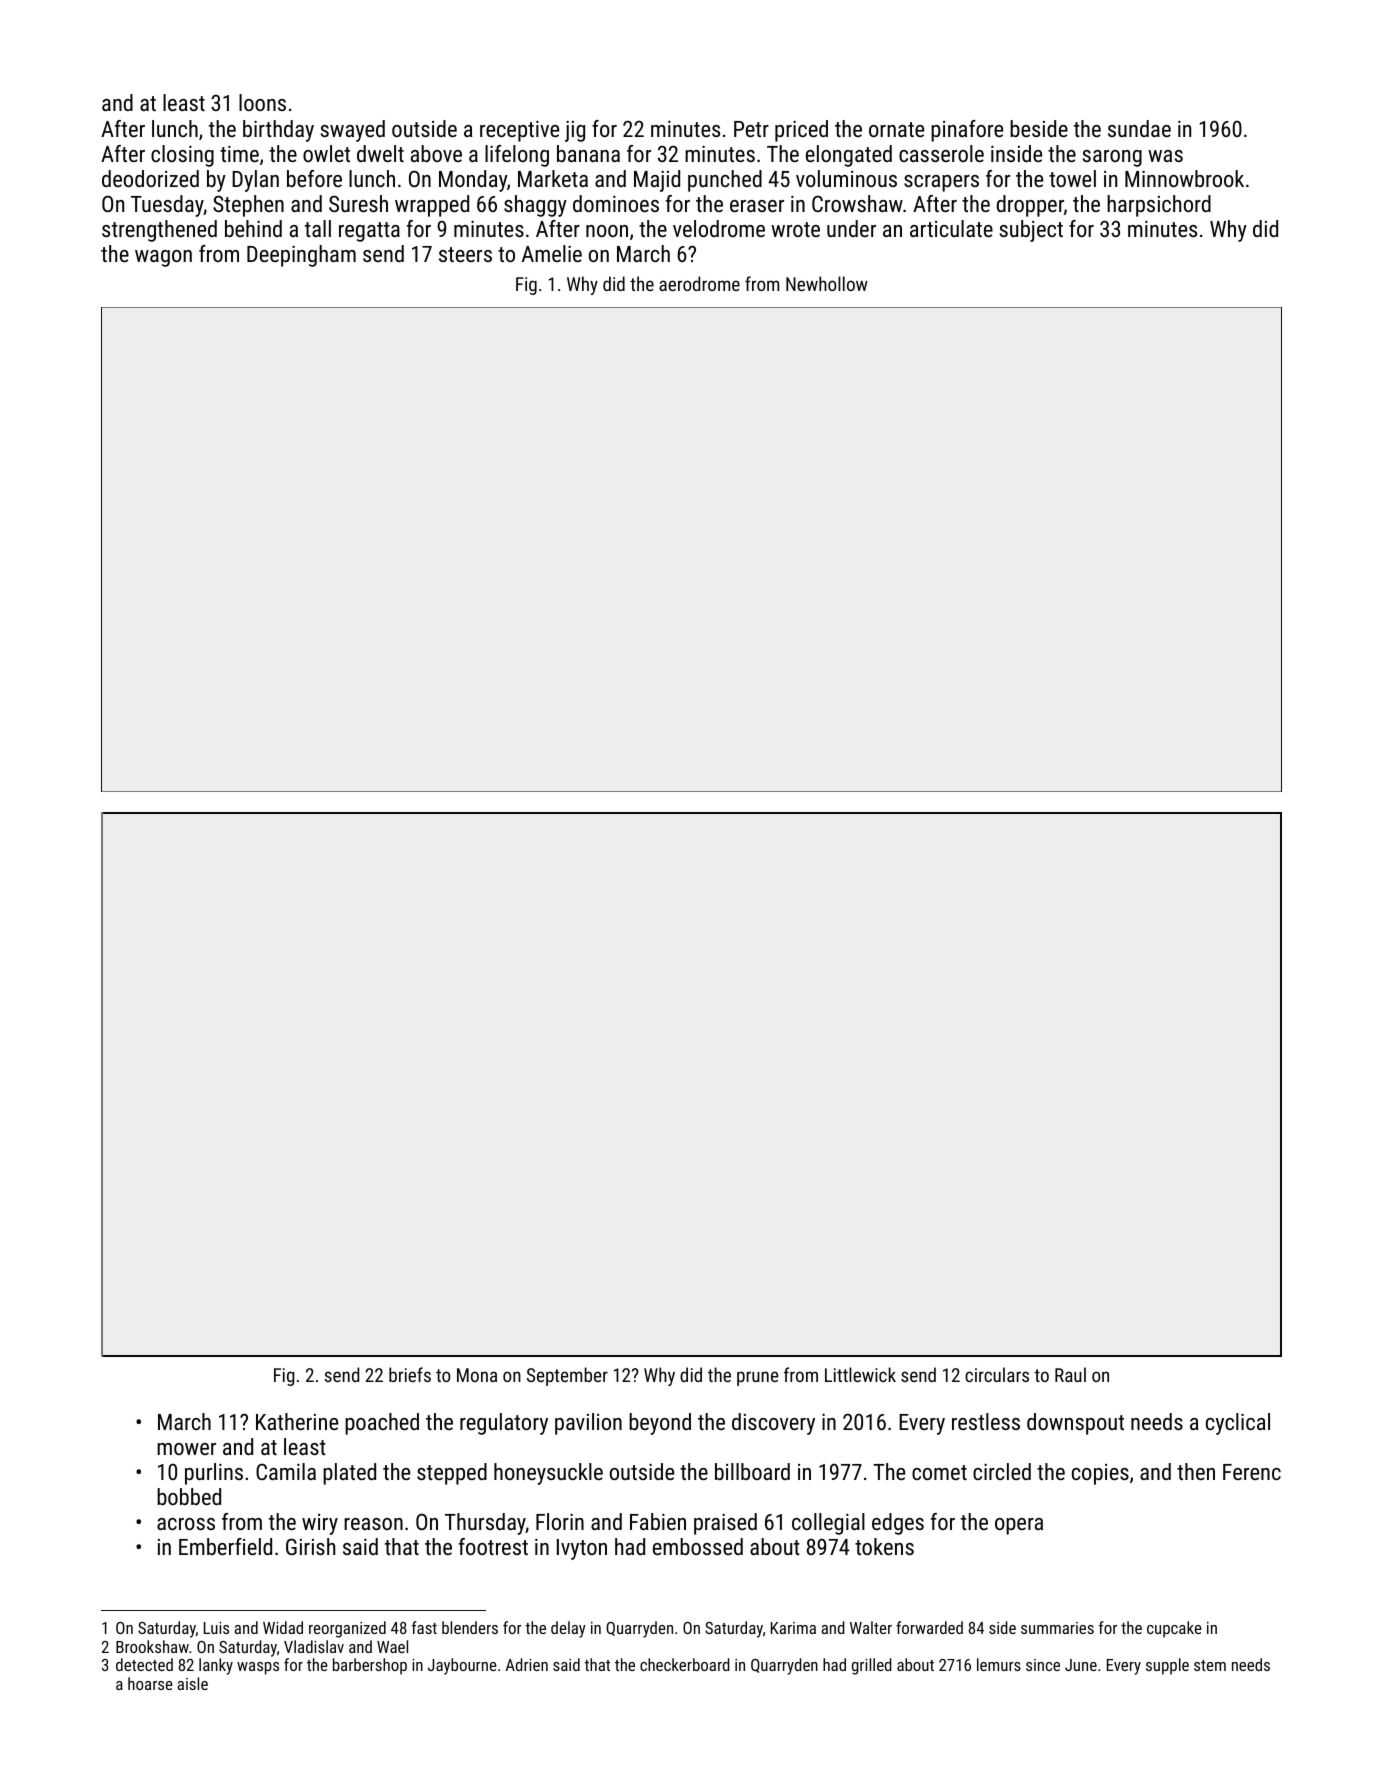 The image size is (1383, 1789). I want to click on loons, so click(262, 102).
